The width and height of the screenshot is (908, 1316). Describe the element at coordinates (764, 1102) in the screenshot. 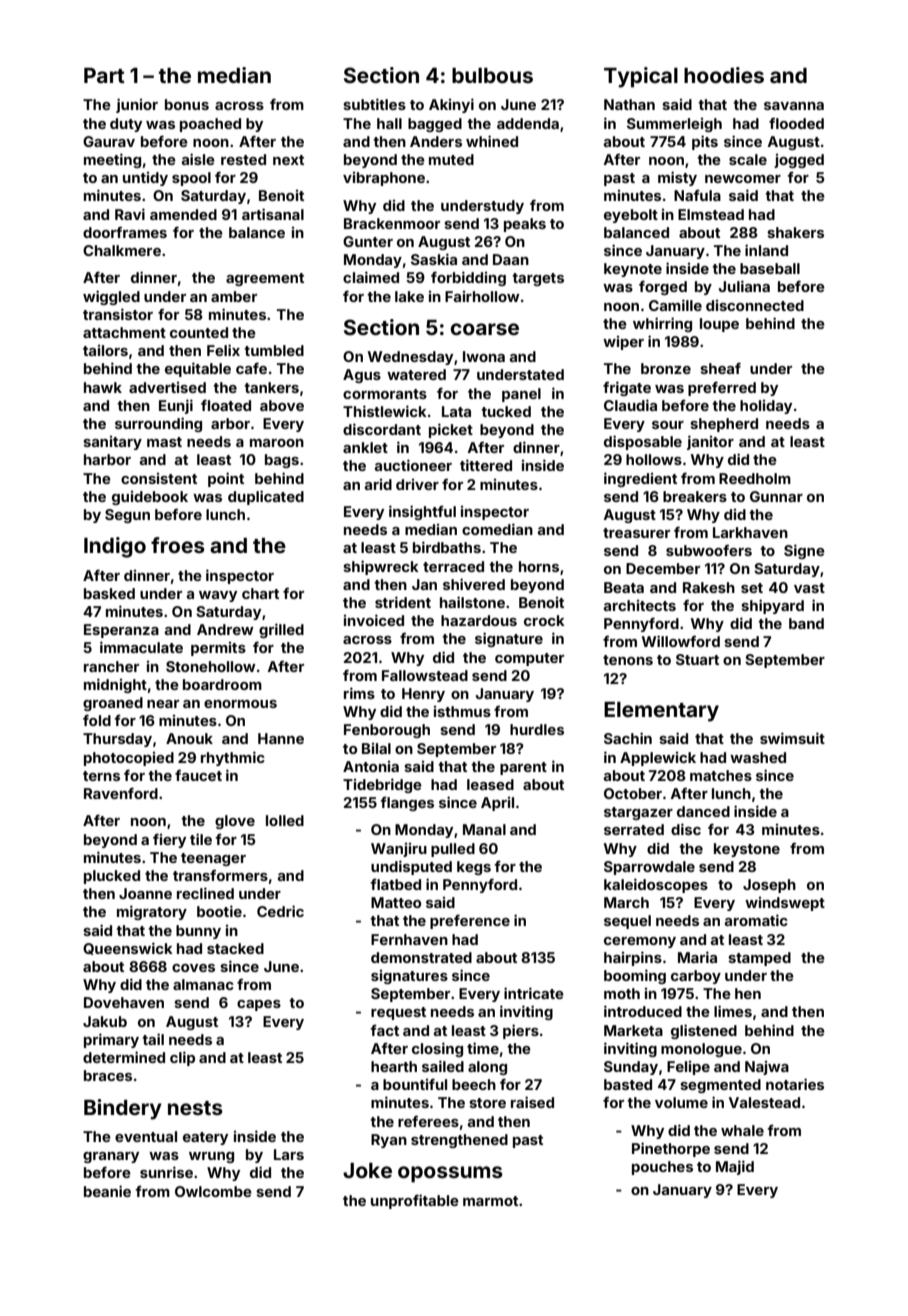

I see `Valestead` at that location.
